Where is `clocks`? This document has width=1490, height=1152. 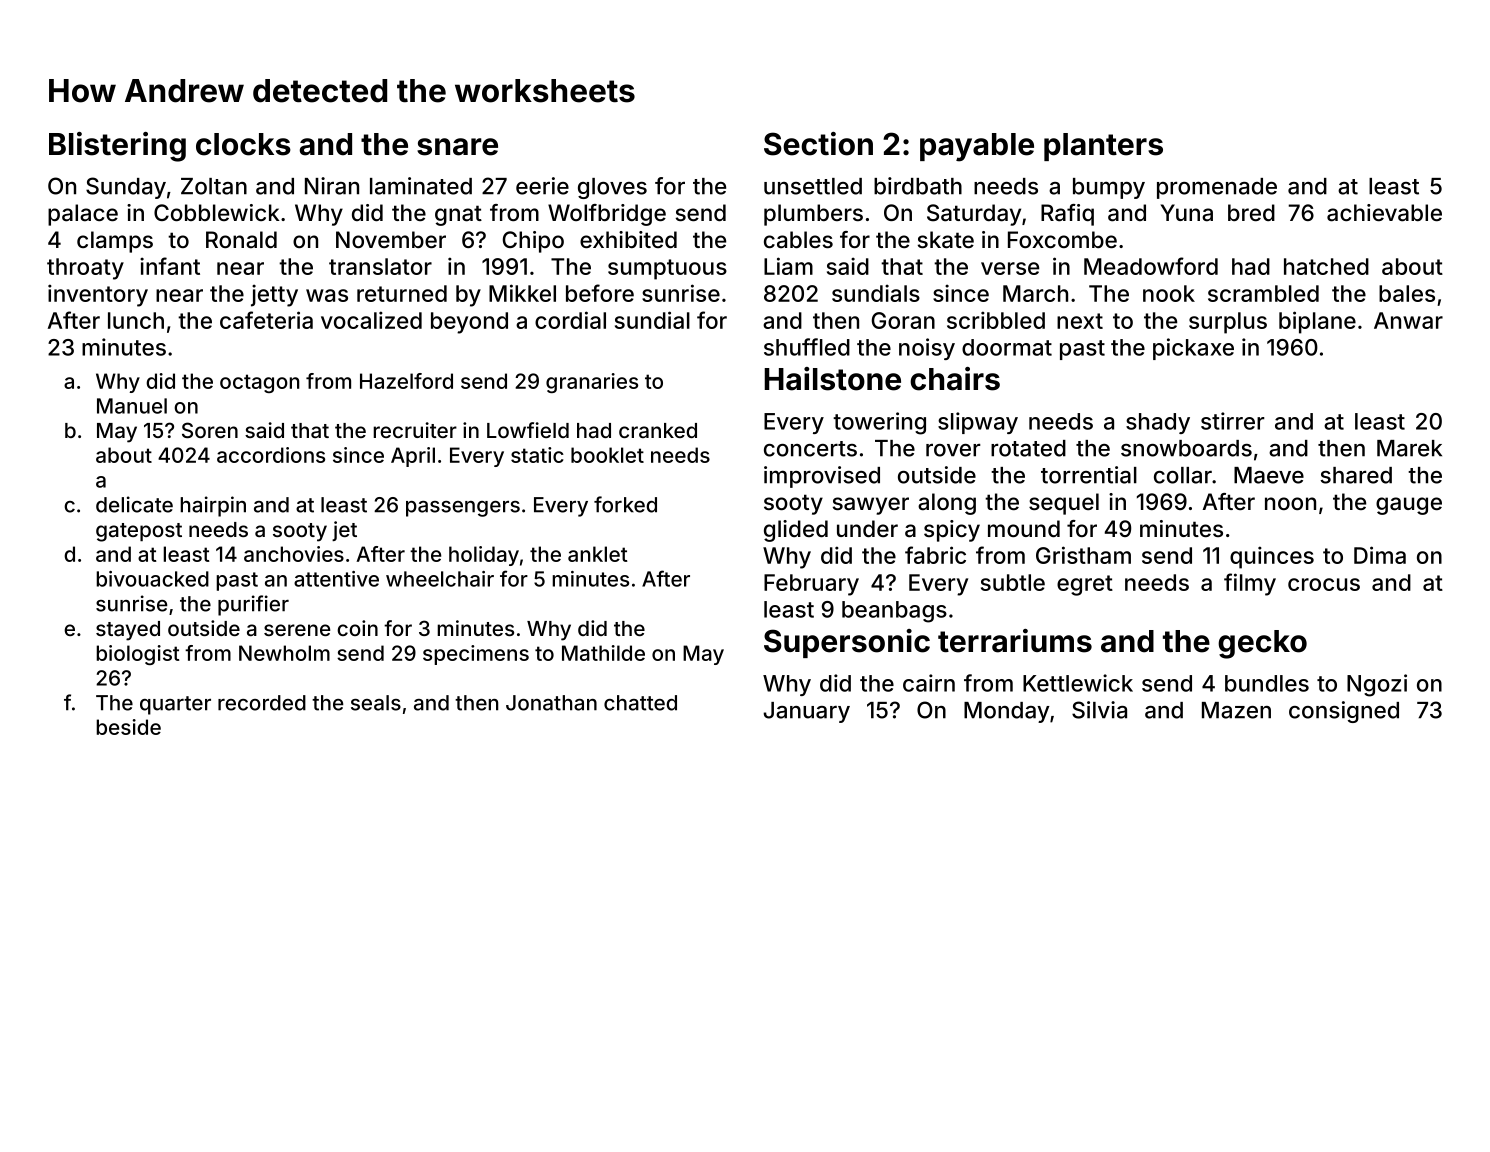 clocks is located at coordinates (243, 144).
